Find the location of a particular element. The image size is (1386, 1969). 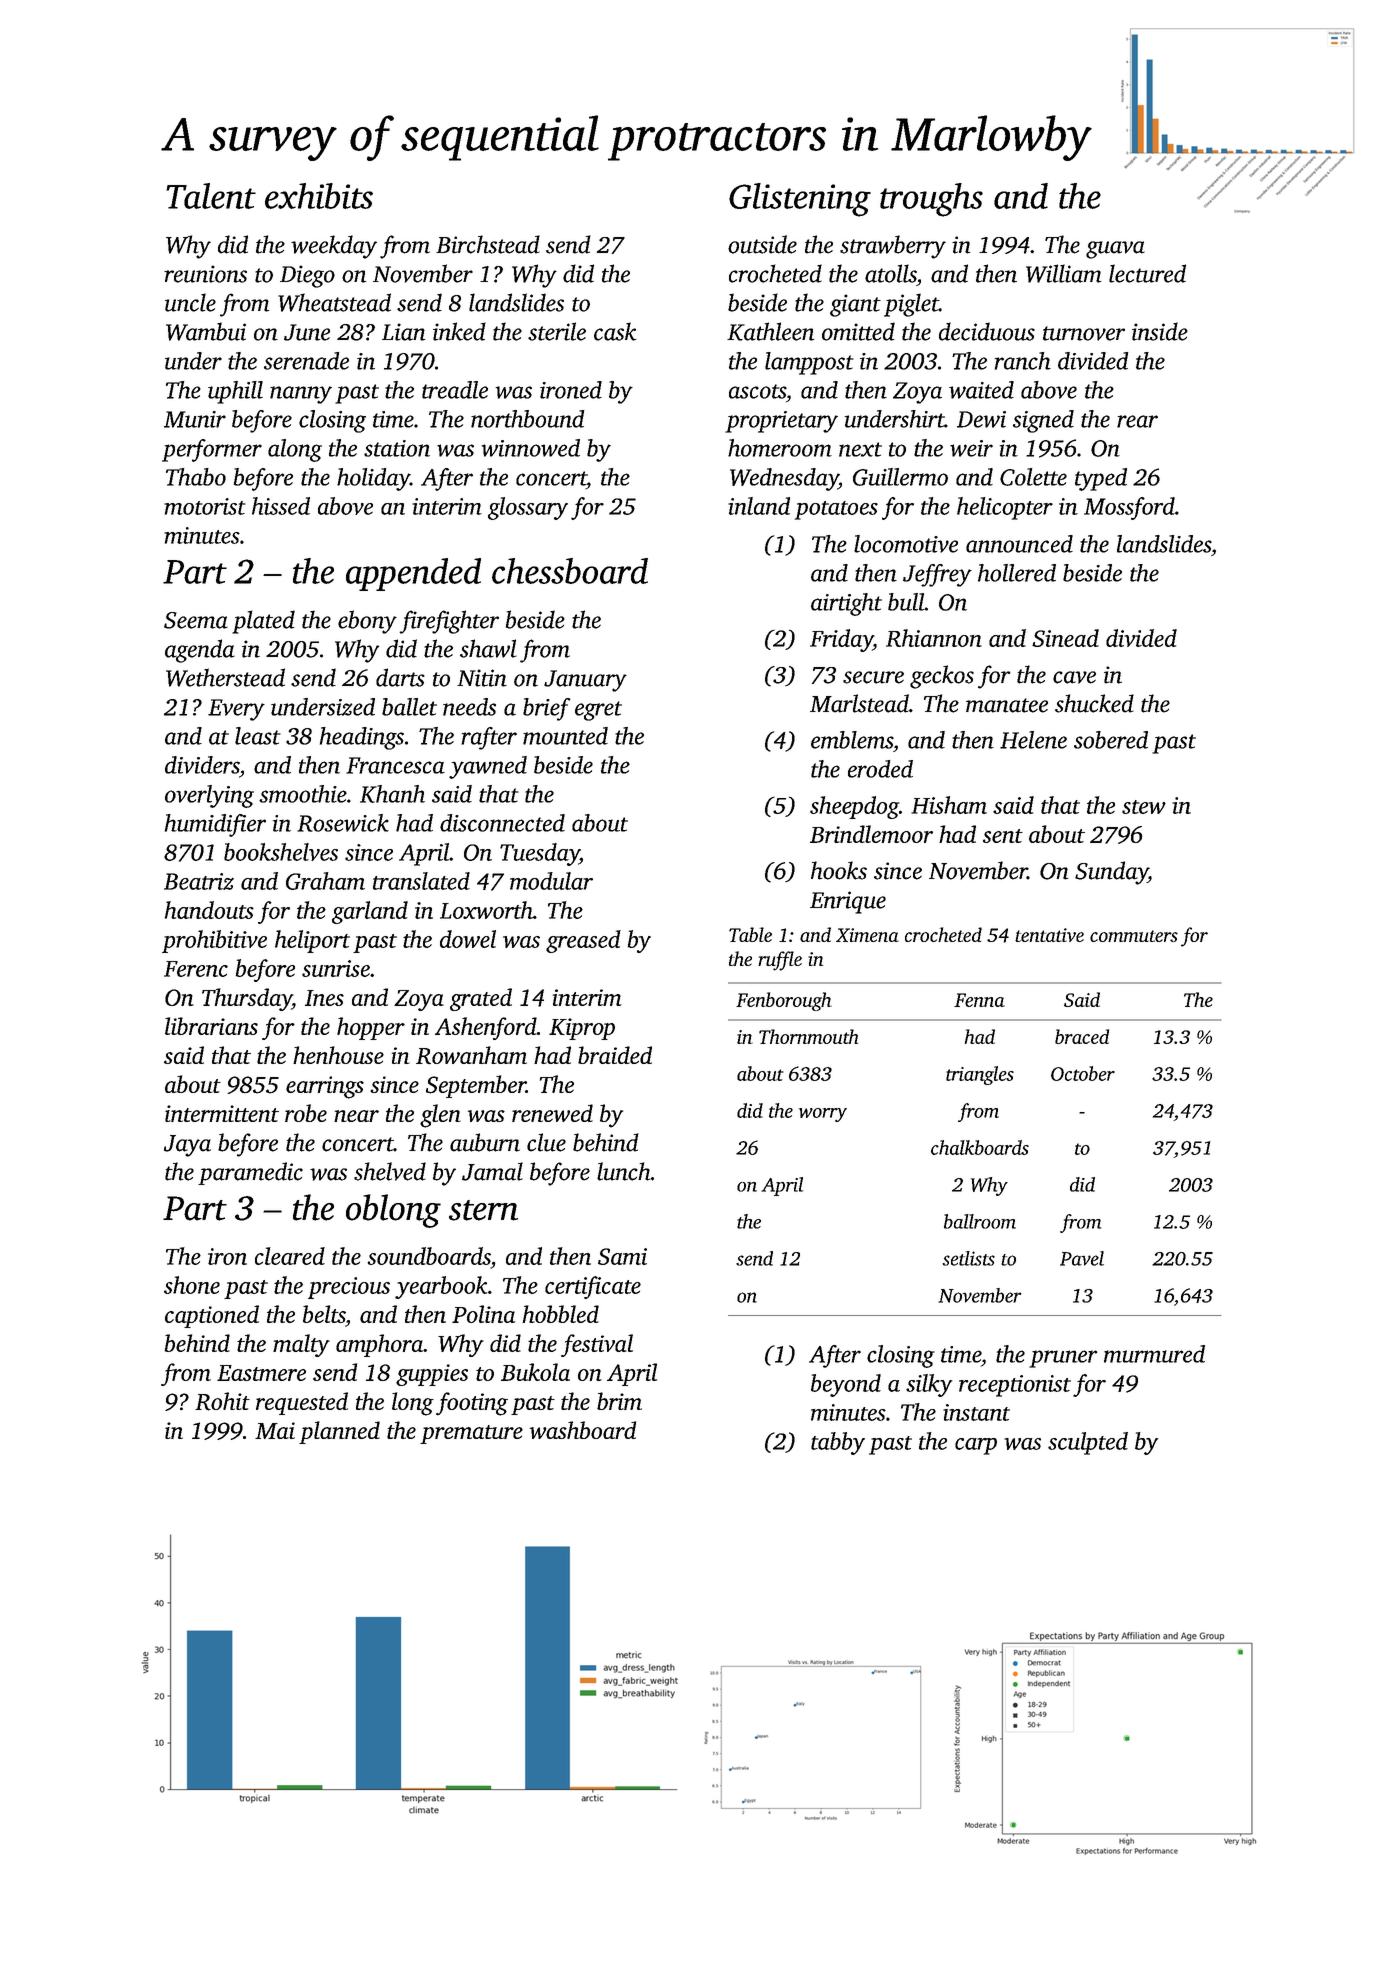

Bukola is located at coordinates (535, 1372).
